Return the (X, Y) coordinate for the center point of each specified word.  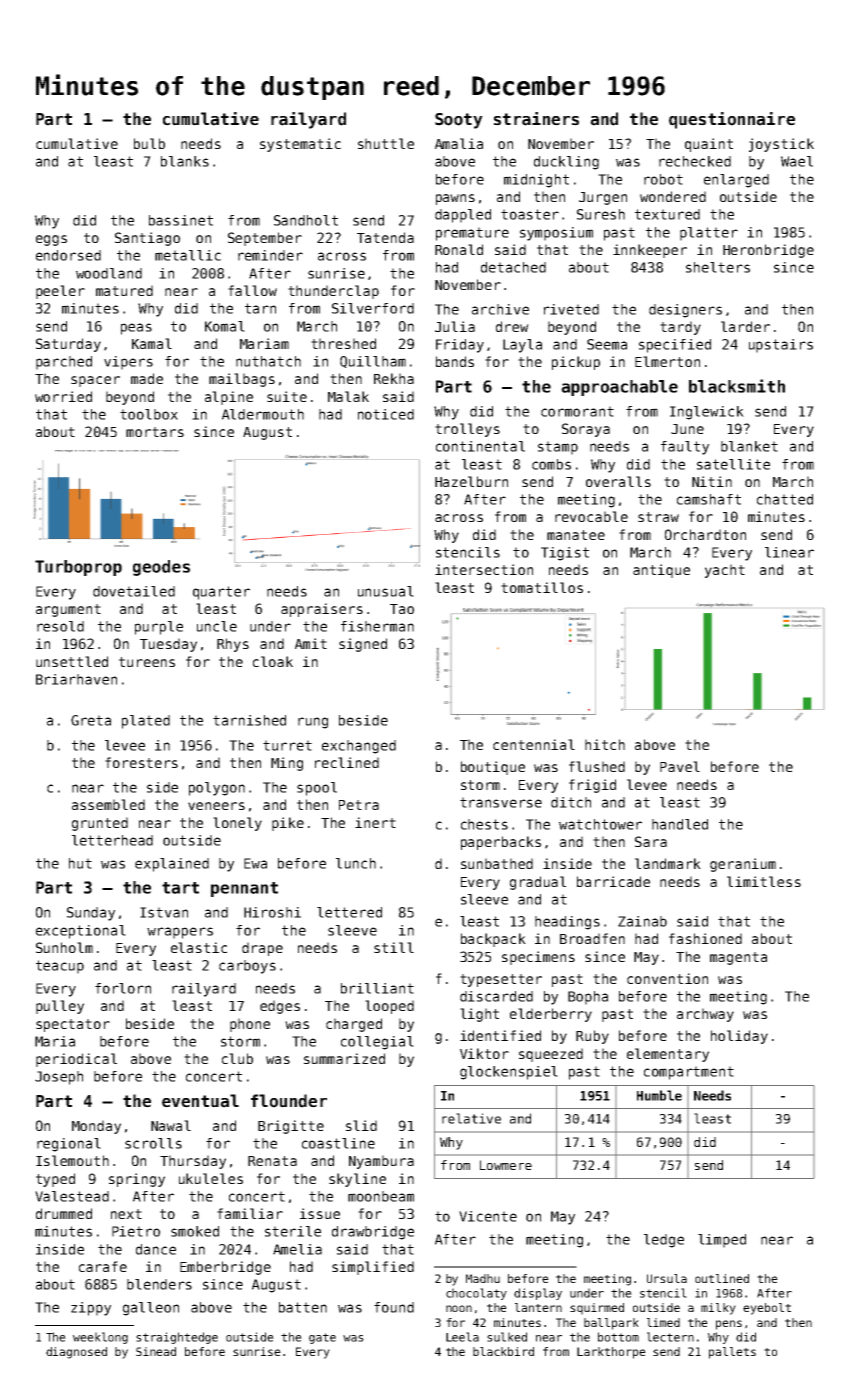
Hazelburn (471, 481)
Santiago (147, 239)
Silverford (373, 308)
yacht (725, 571)
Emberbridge (225, 1268)
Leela (462, 1337)
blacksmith (737, 386)
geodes (161, 568)
